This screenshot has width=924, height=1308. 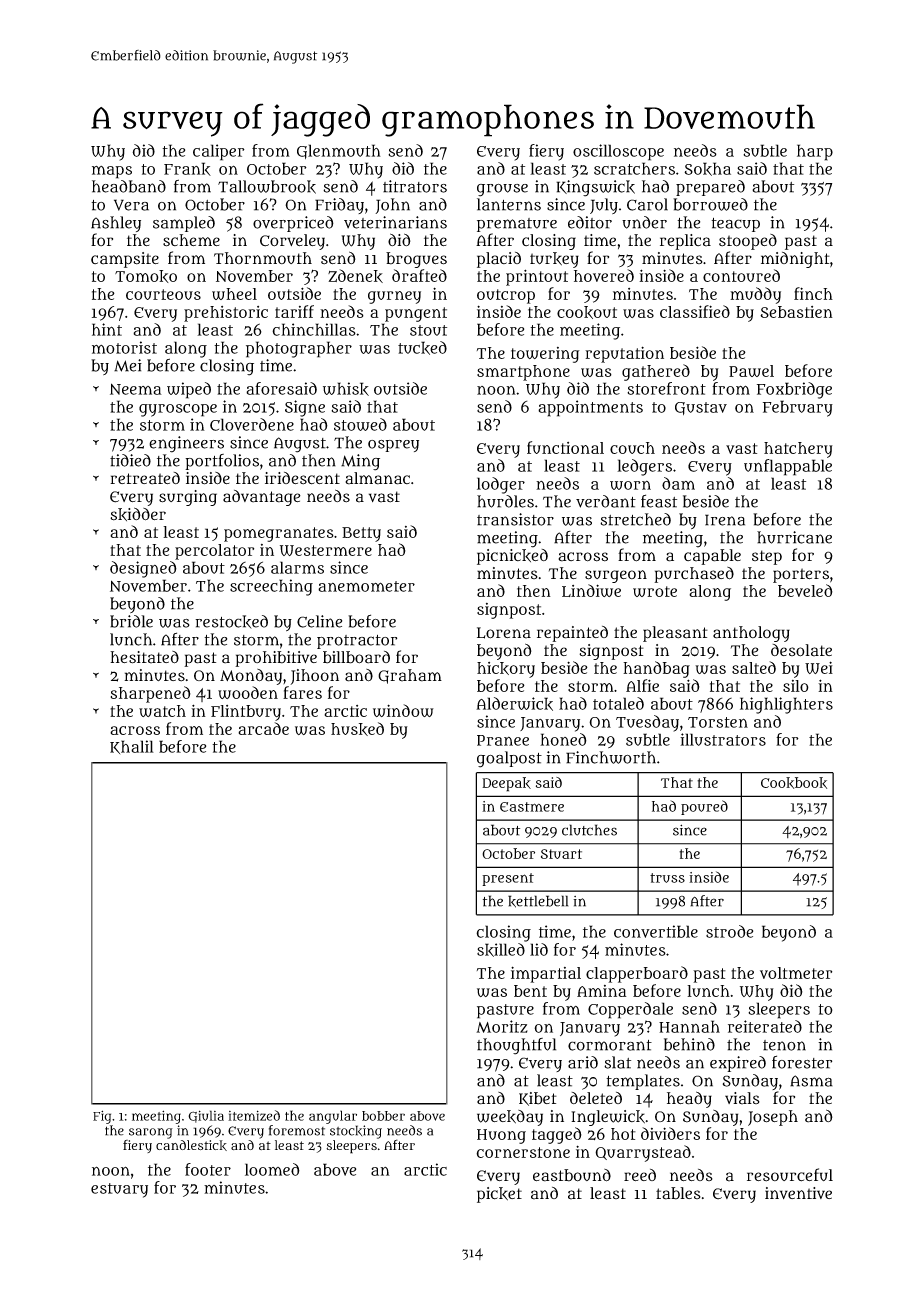 I want to click on Deepak, so click(x=506, y=784).
